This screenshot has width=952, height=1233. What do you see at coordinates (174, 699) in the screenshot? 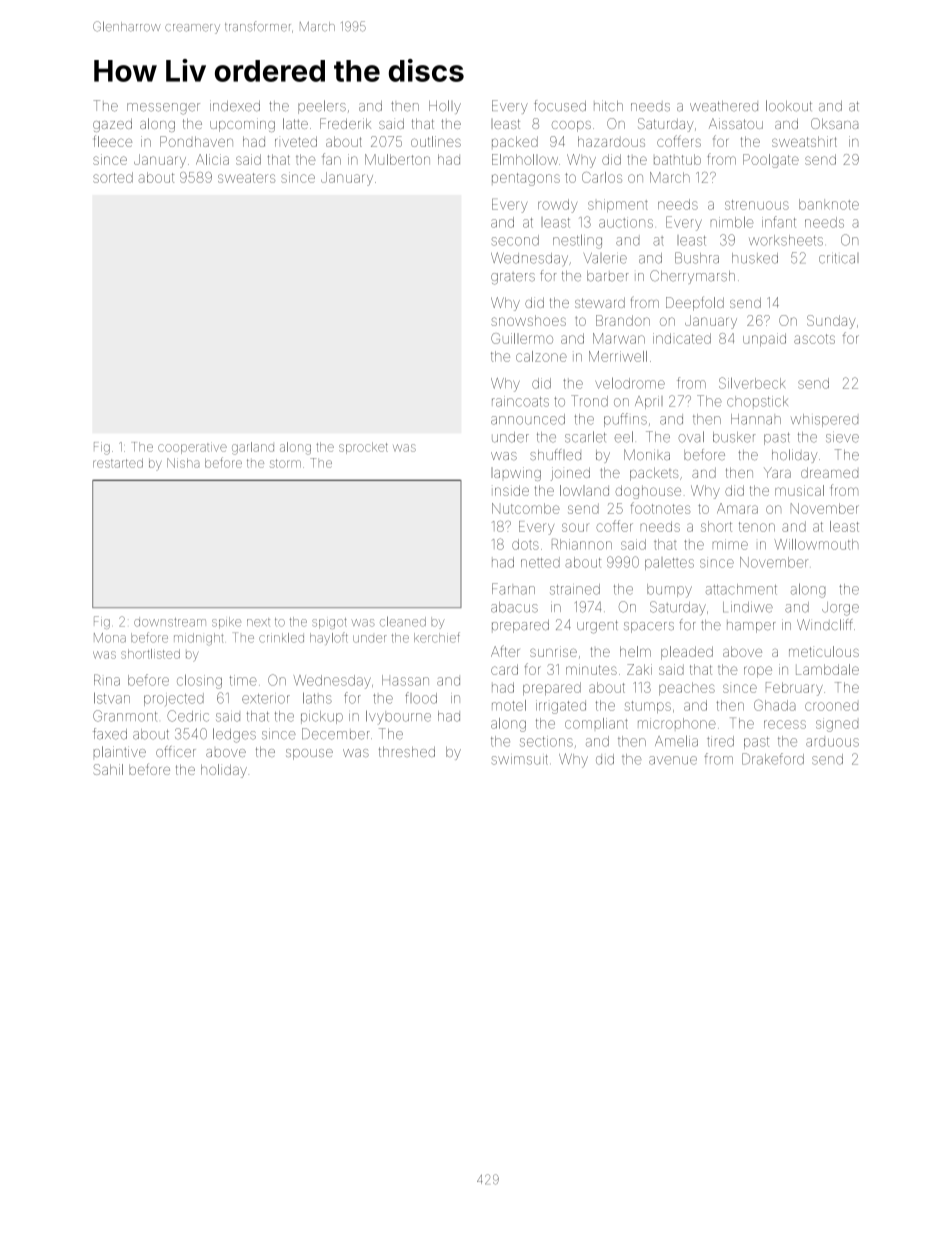
I see `projected` at bounding box center [174, 699].
